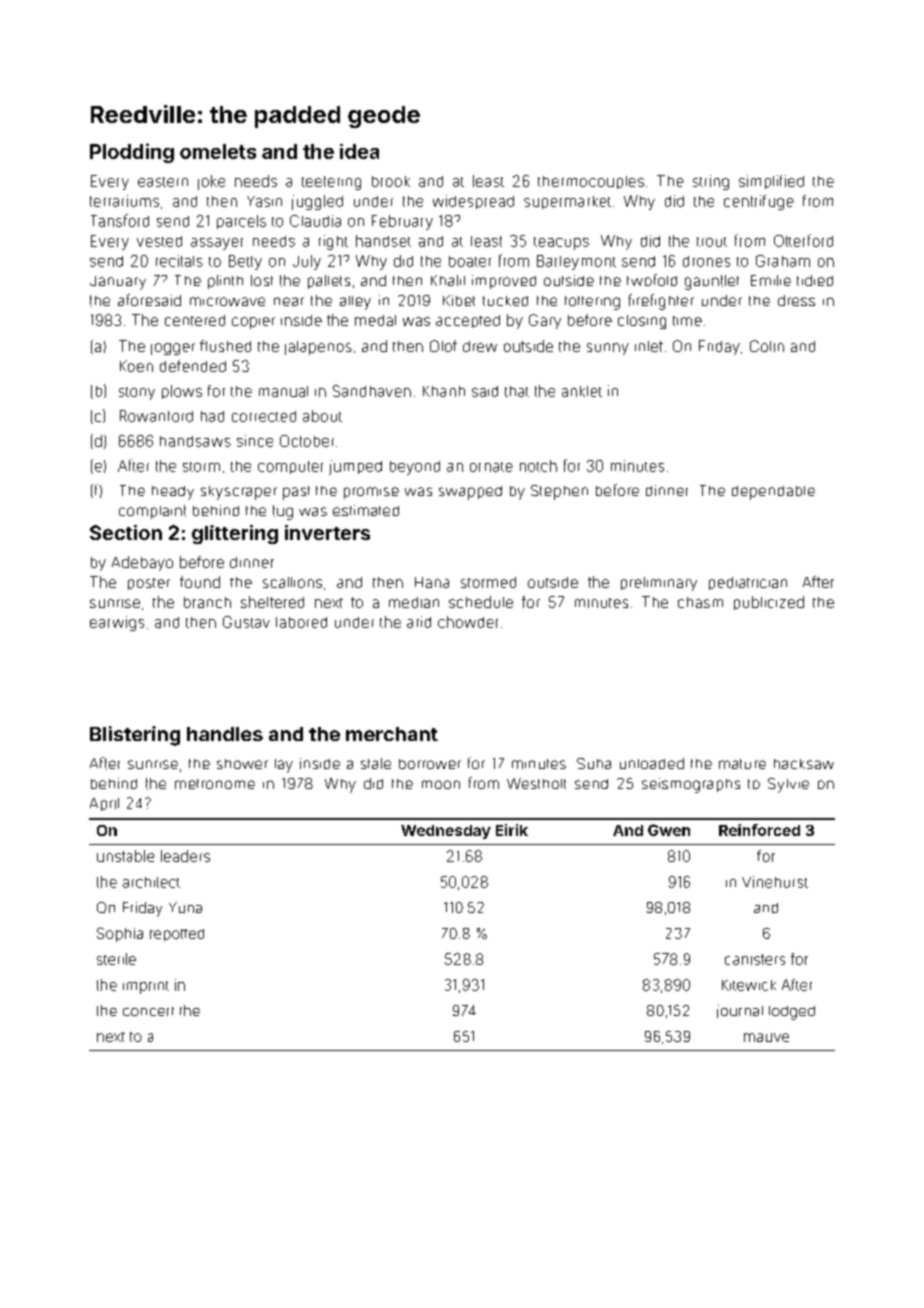 The width and height of the screenshot is (924, 1308). I want to click on concert, so click(148, 1011).
